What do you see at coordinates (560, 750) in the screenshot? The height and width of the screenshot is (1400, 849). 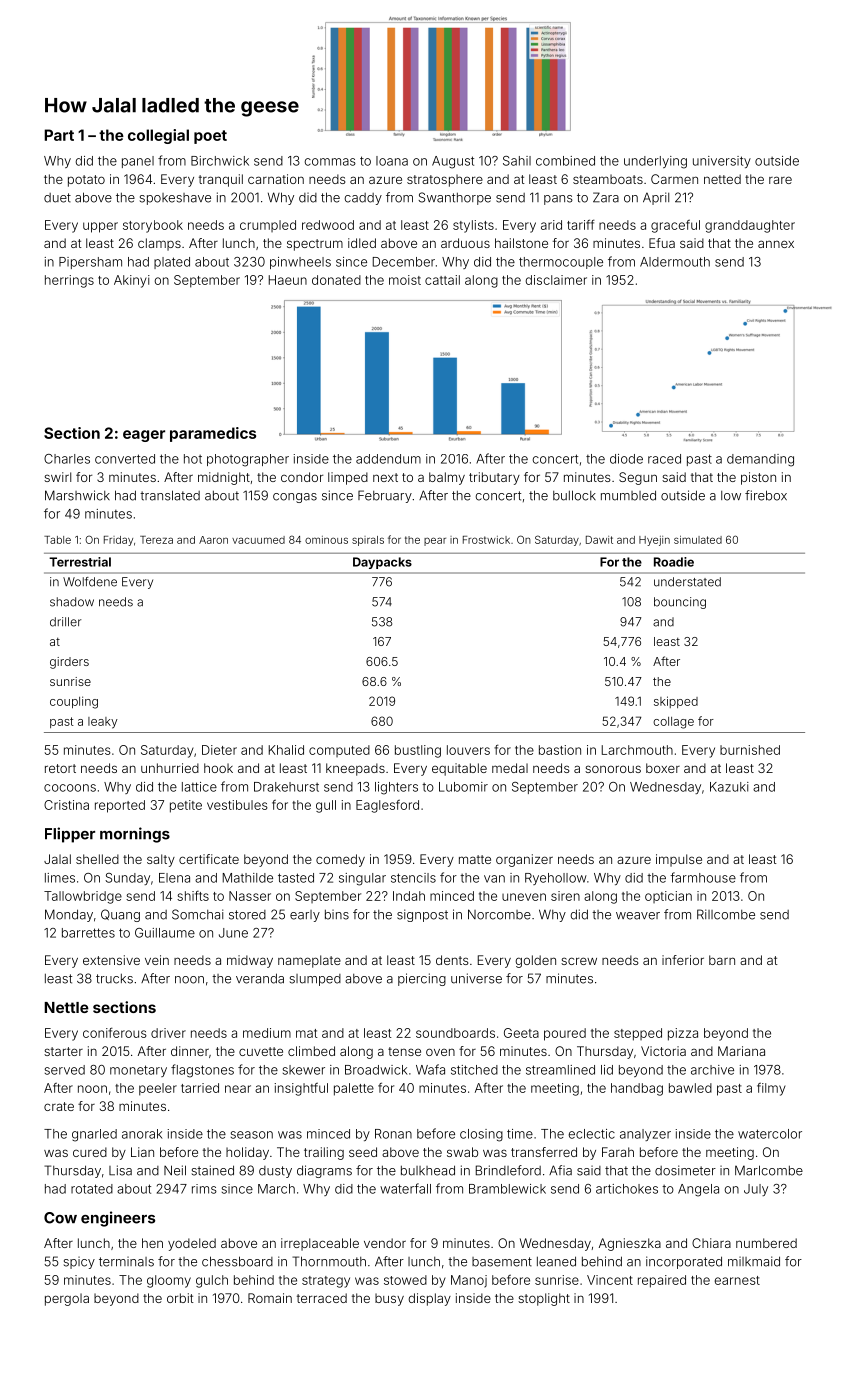 I see `bastion` at bounding box center [560, 750].
